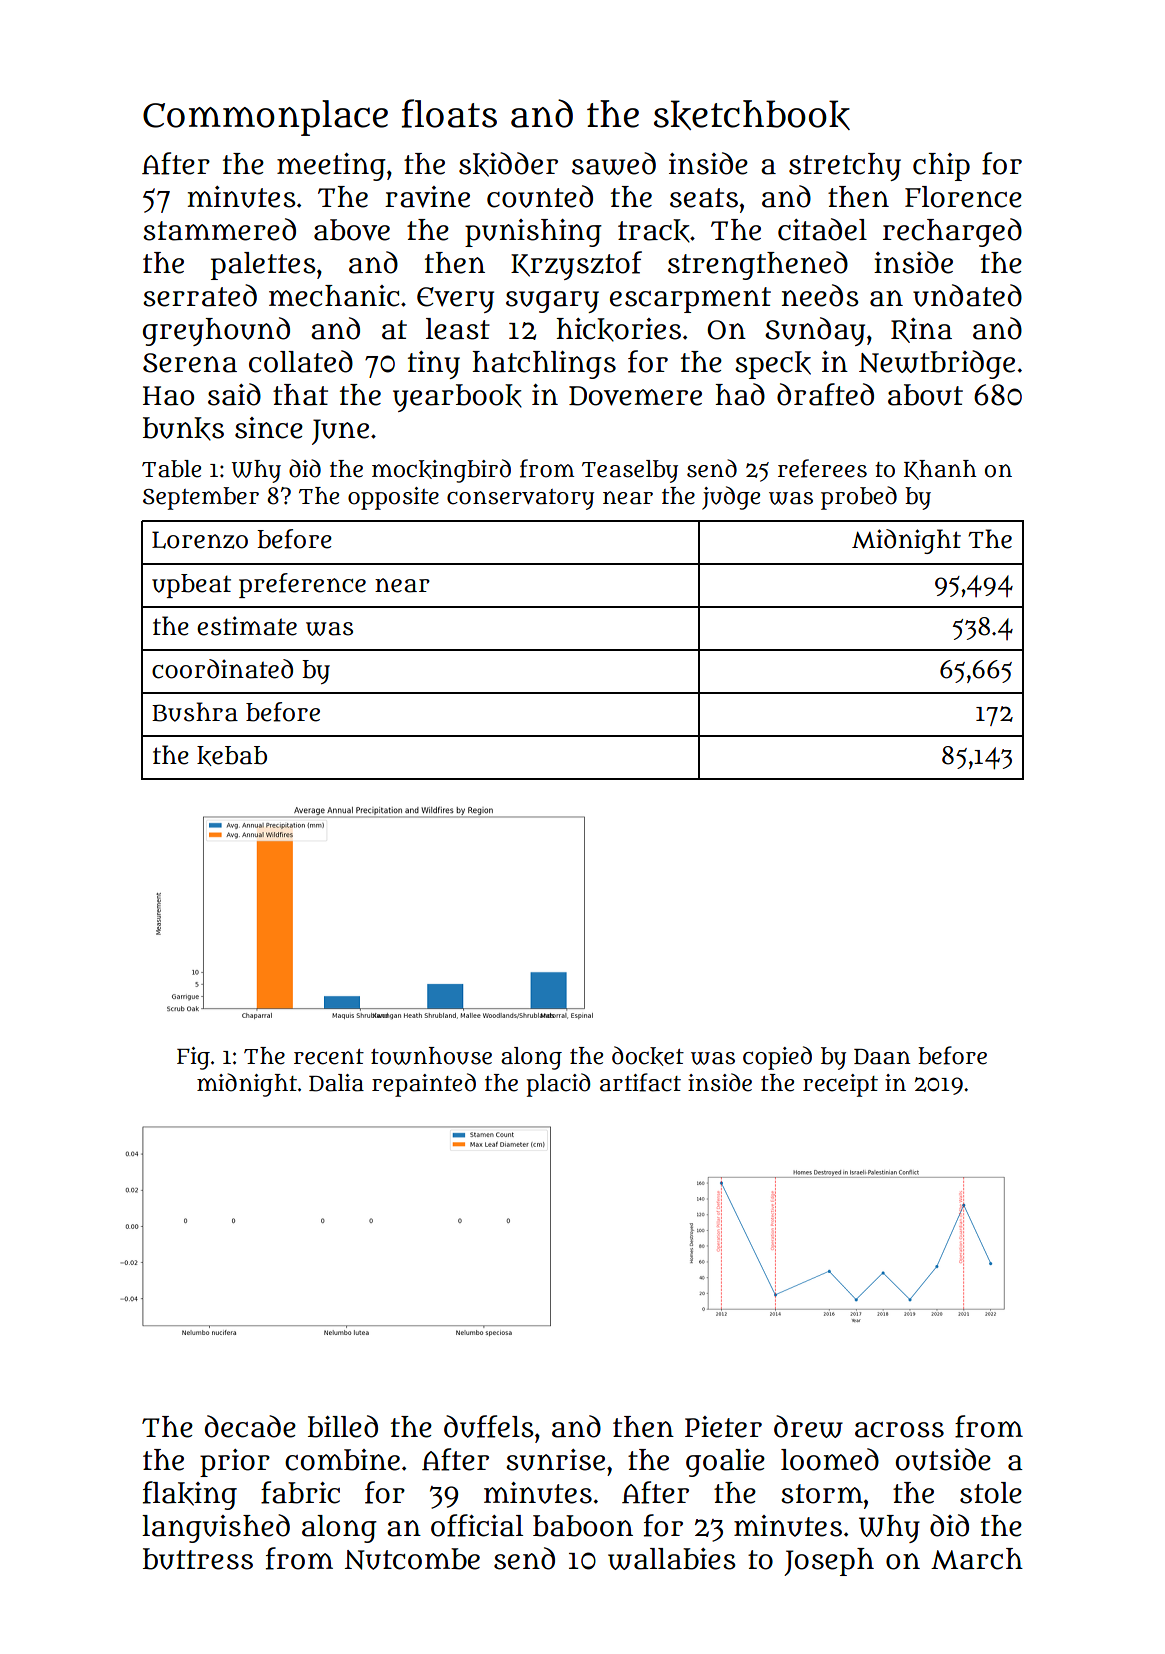  What do you see at coordinates (752, 115) in the document?
I see `sketchbook` at bounding box center [752, 115].
